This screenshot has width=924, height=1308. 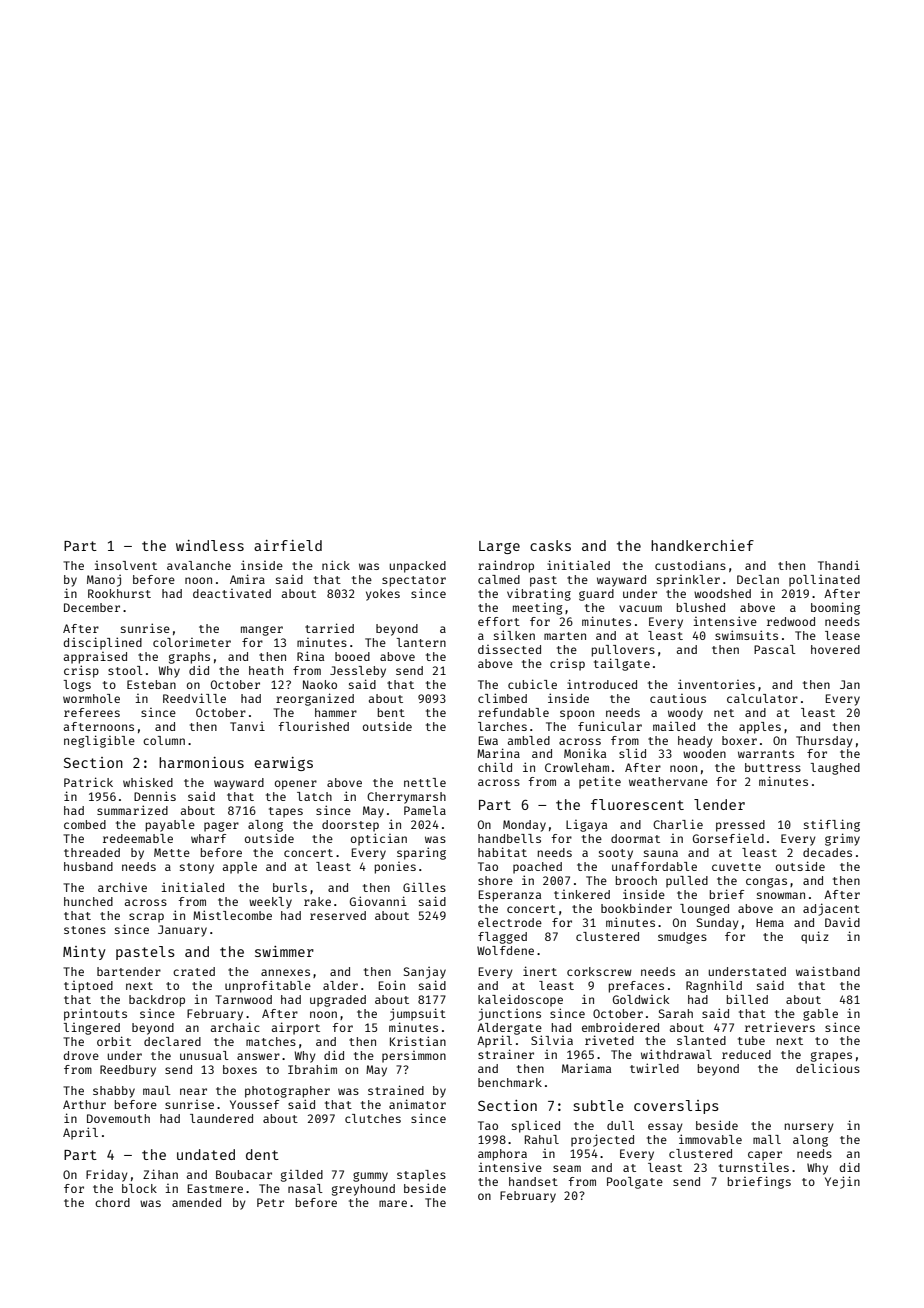 What do you see at coordinates (529, 740) in the screenshot?
I see `ambled` at bounding box center [529, 740].
